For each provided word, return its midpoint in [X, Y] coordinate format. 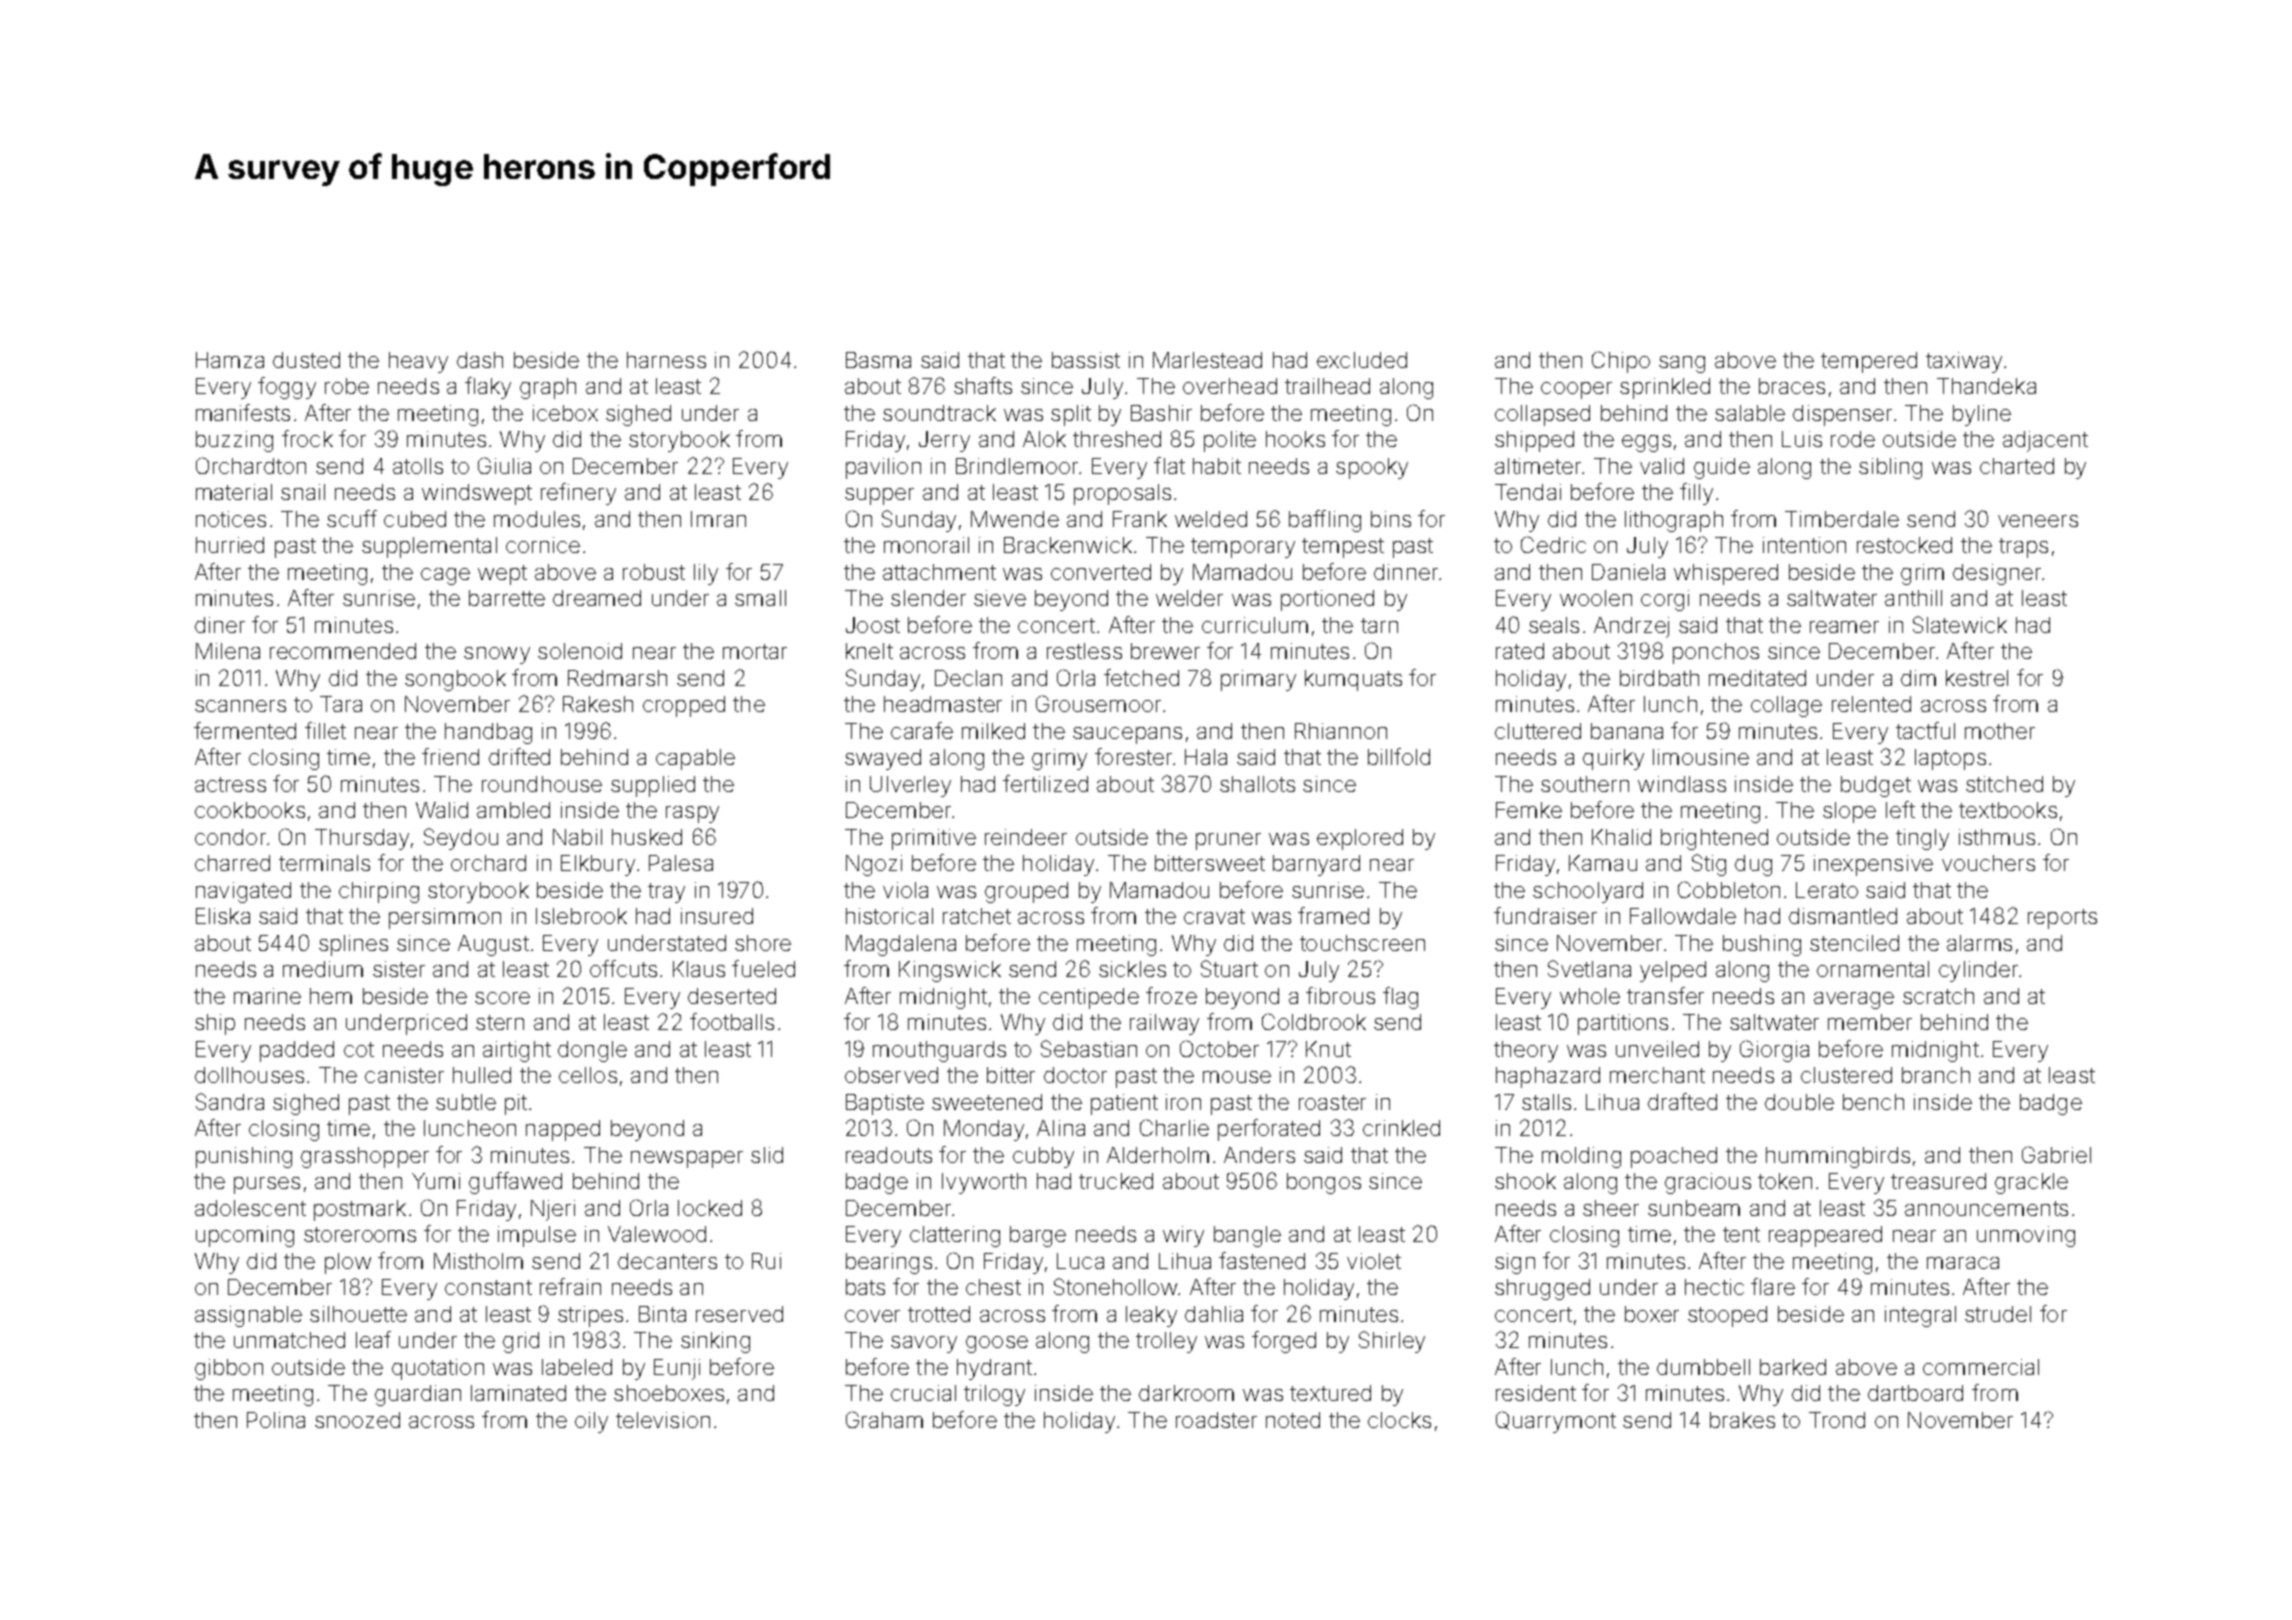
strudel [1998, 1314]
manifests [243, 412]
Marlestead [1207, 360]
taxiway [1964, 362]
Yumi [436, 1181]
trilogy [994, 1395]
